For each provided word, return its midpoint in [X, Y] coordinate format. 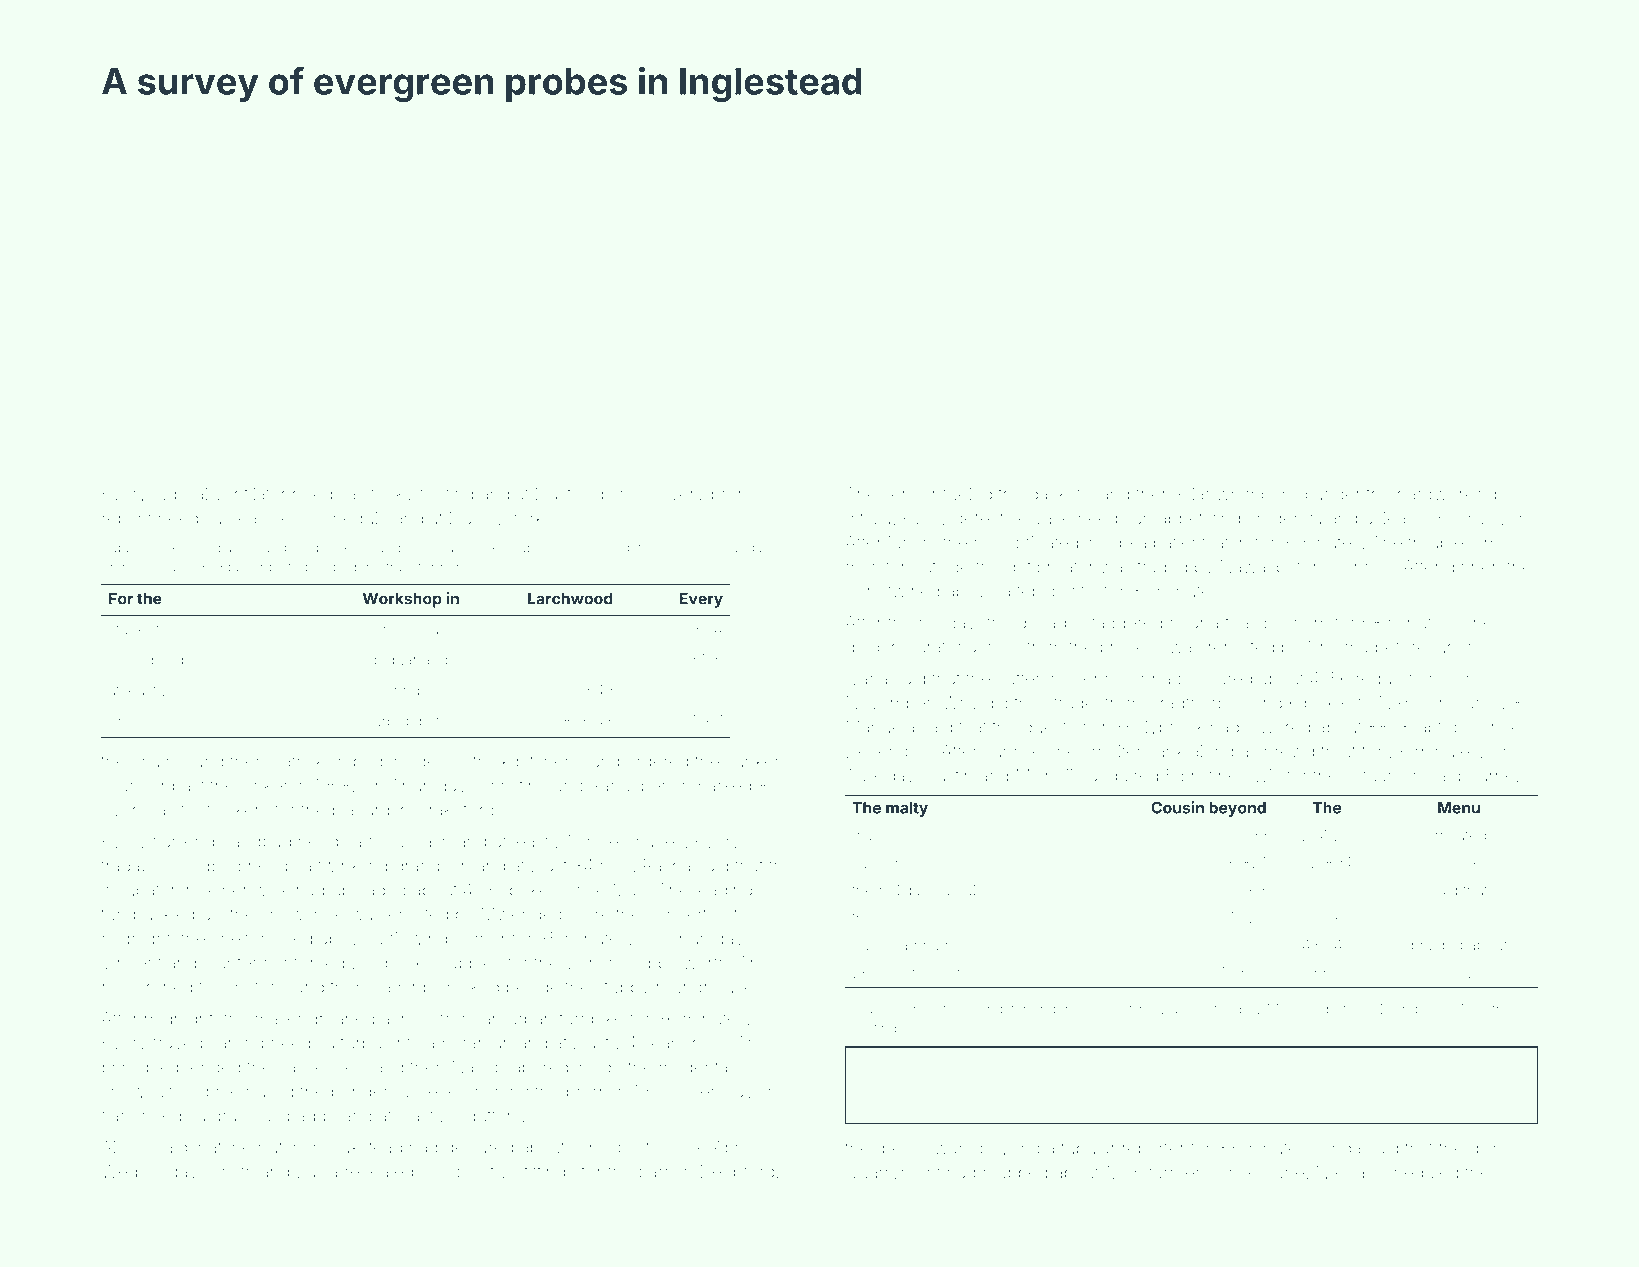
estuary [1373, 778]
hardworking [1447, 496]
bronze [739, 494]
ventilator [250, 494]
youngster [994, 1011]
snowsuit [137, 1091]
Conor [896, 862]
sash [433, 841]
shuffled [1216, 1008]
